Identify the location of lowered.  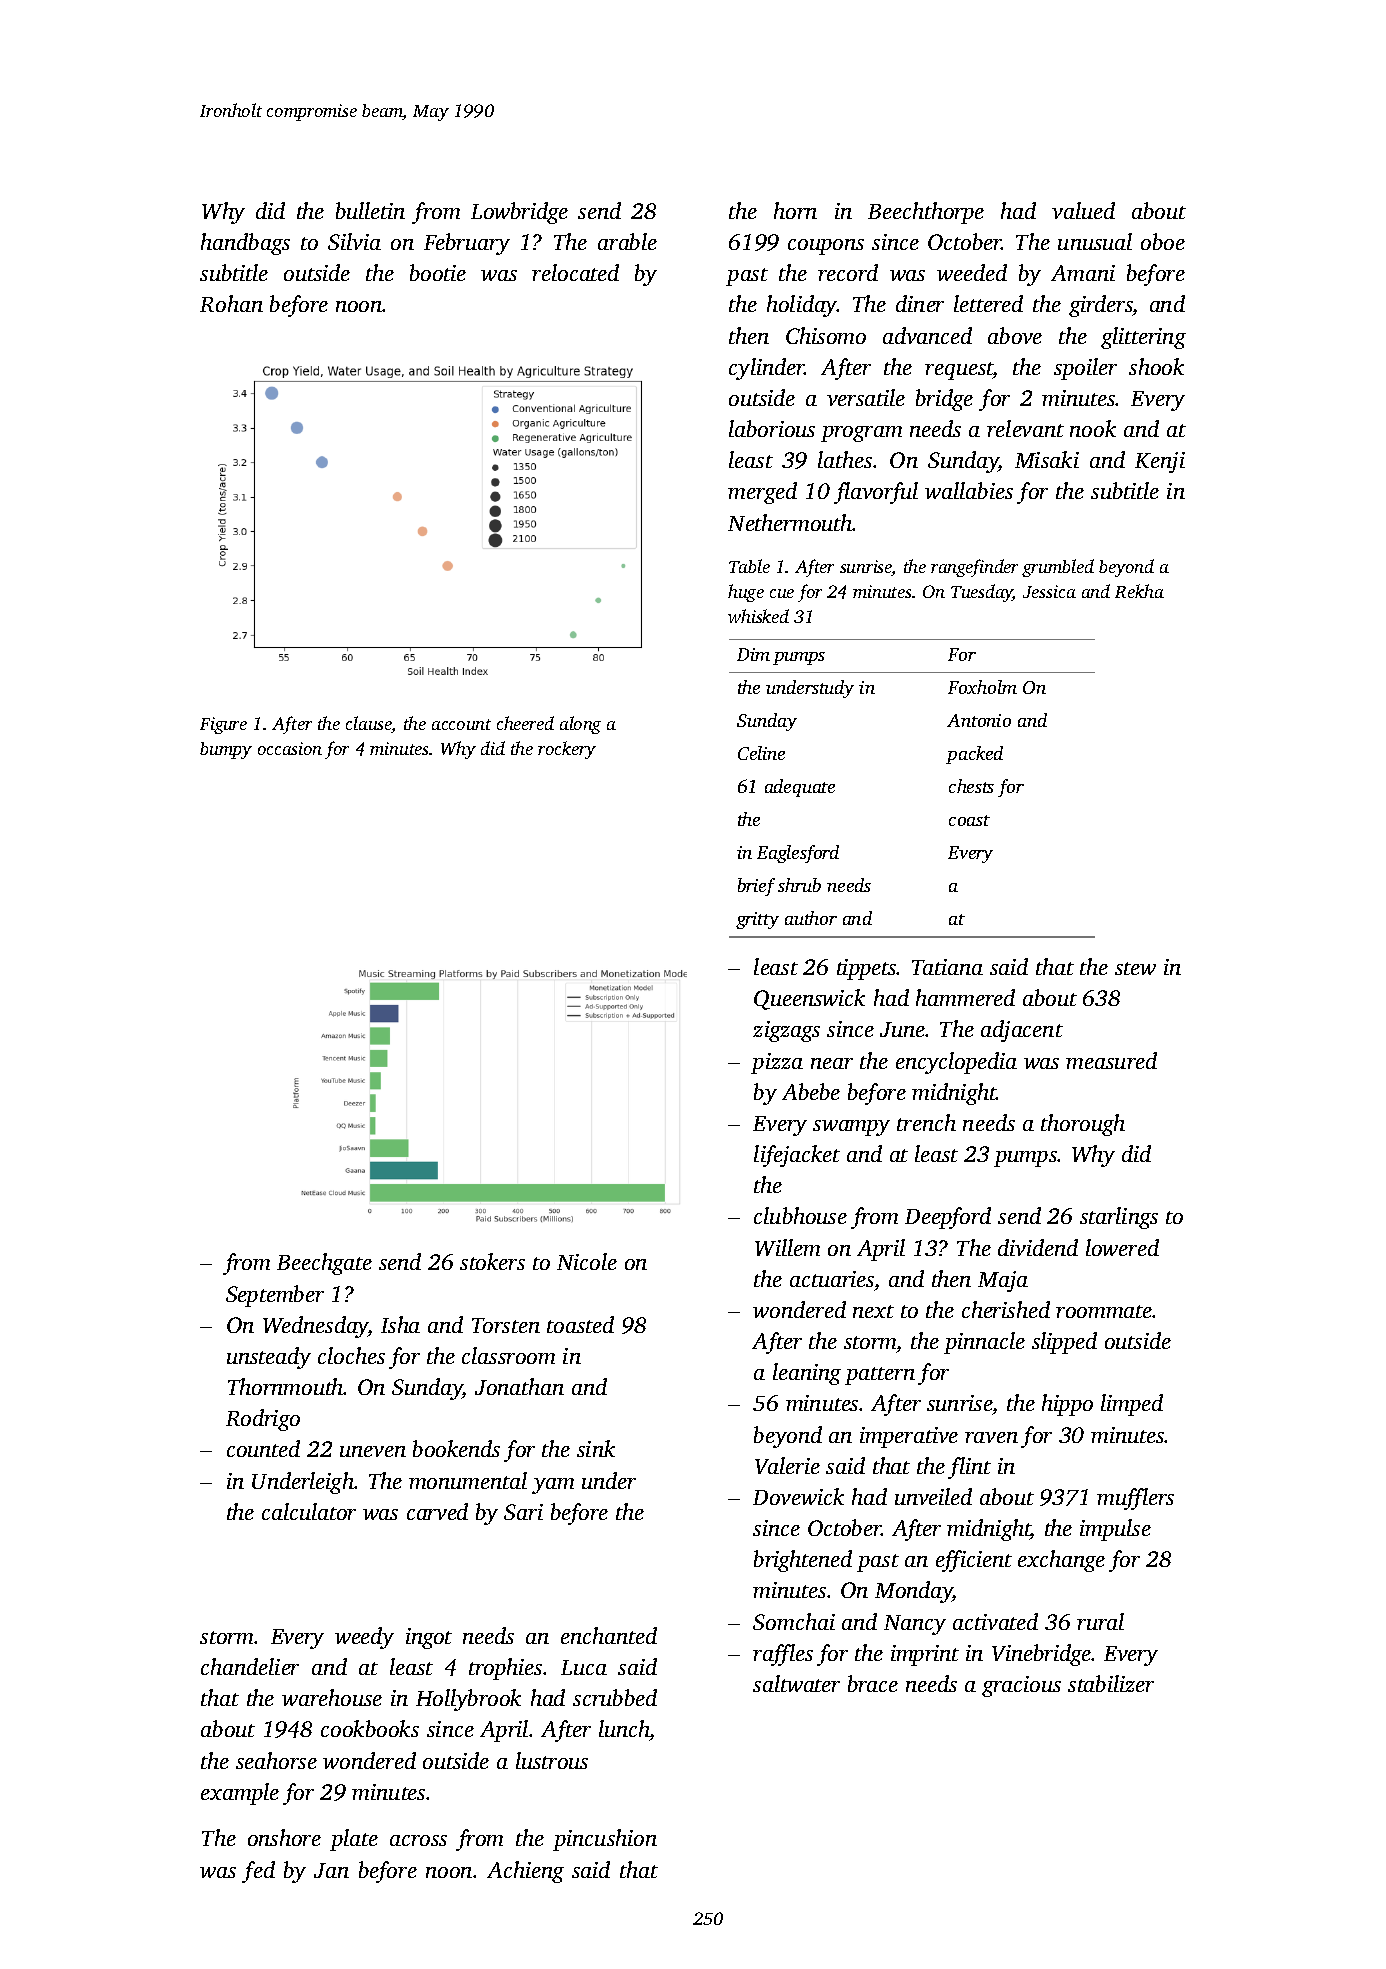
(1122, 1247).
